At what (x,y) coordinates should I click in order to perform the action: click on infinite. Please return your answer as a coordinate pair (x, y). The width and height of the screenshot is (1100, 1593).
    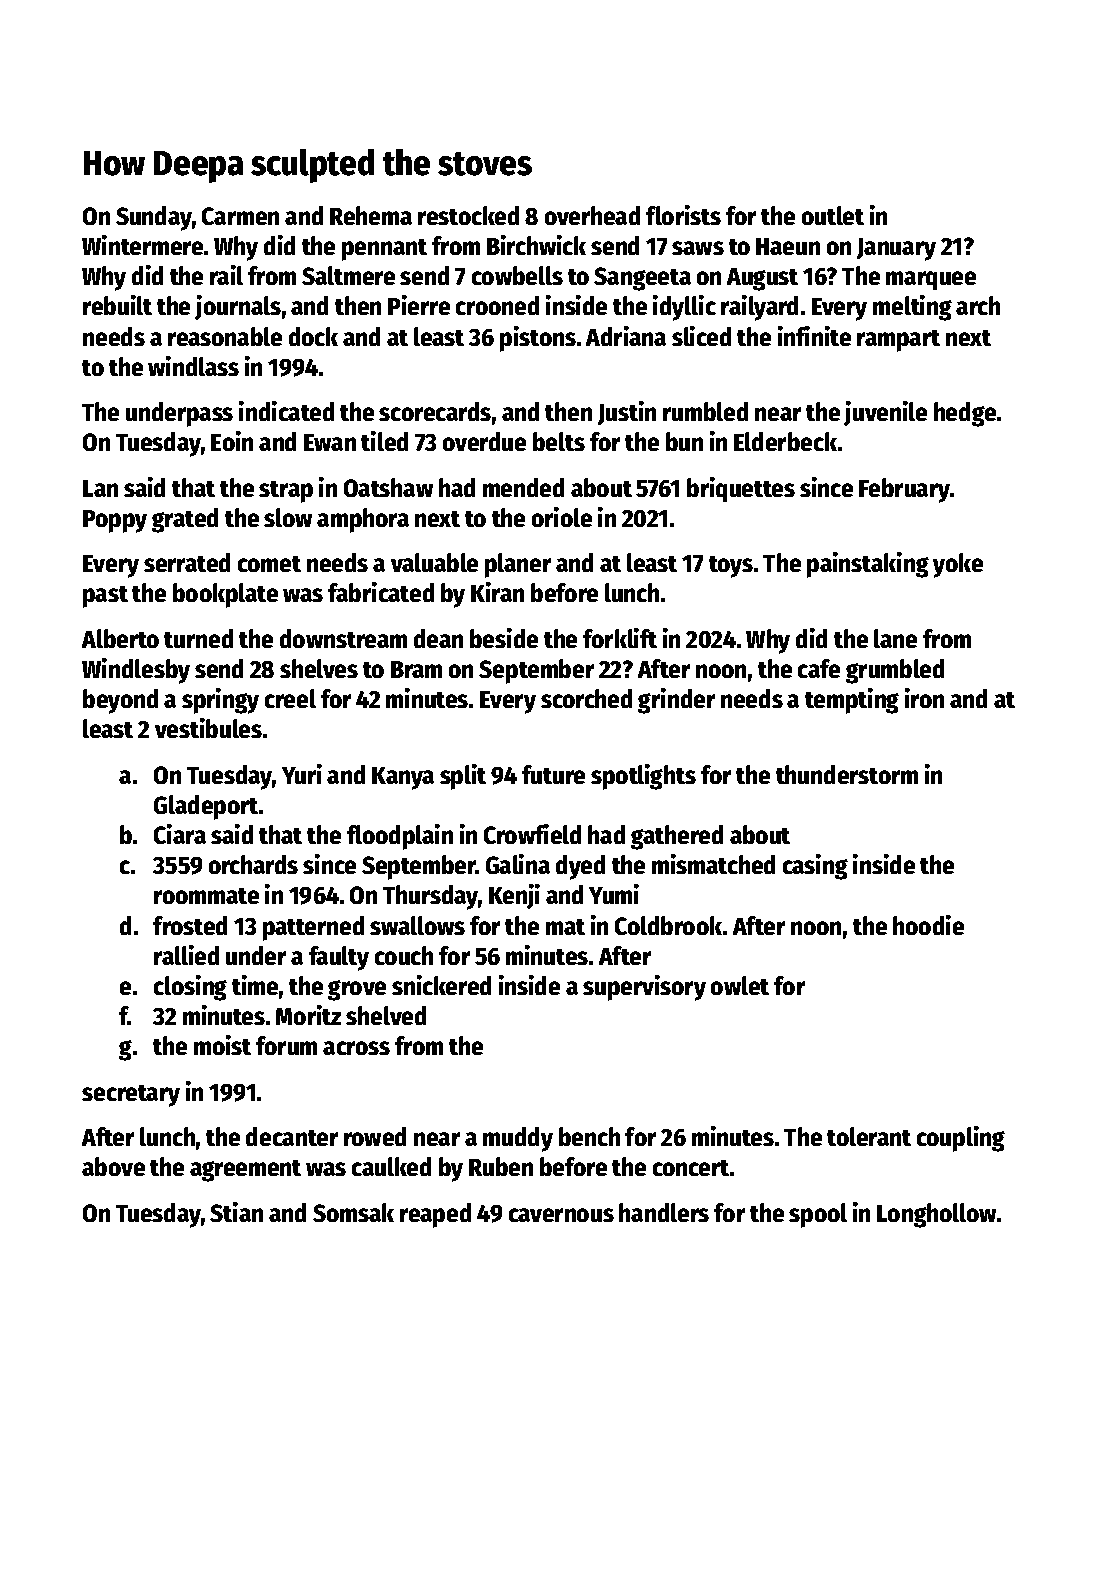
    Looking at the image, I should click on (814, 336).
